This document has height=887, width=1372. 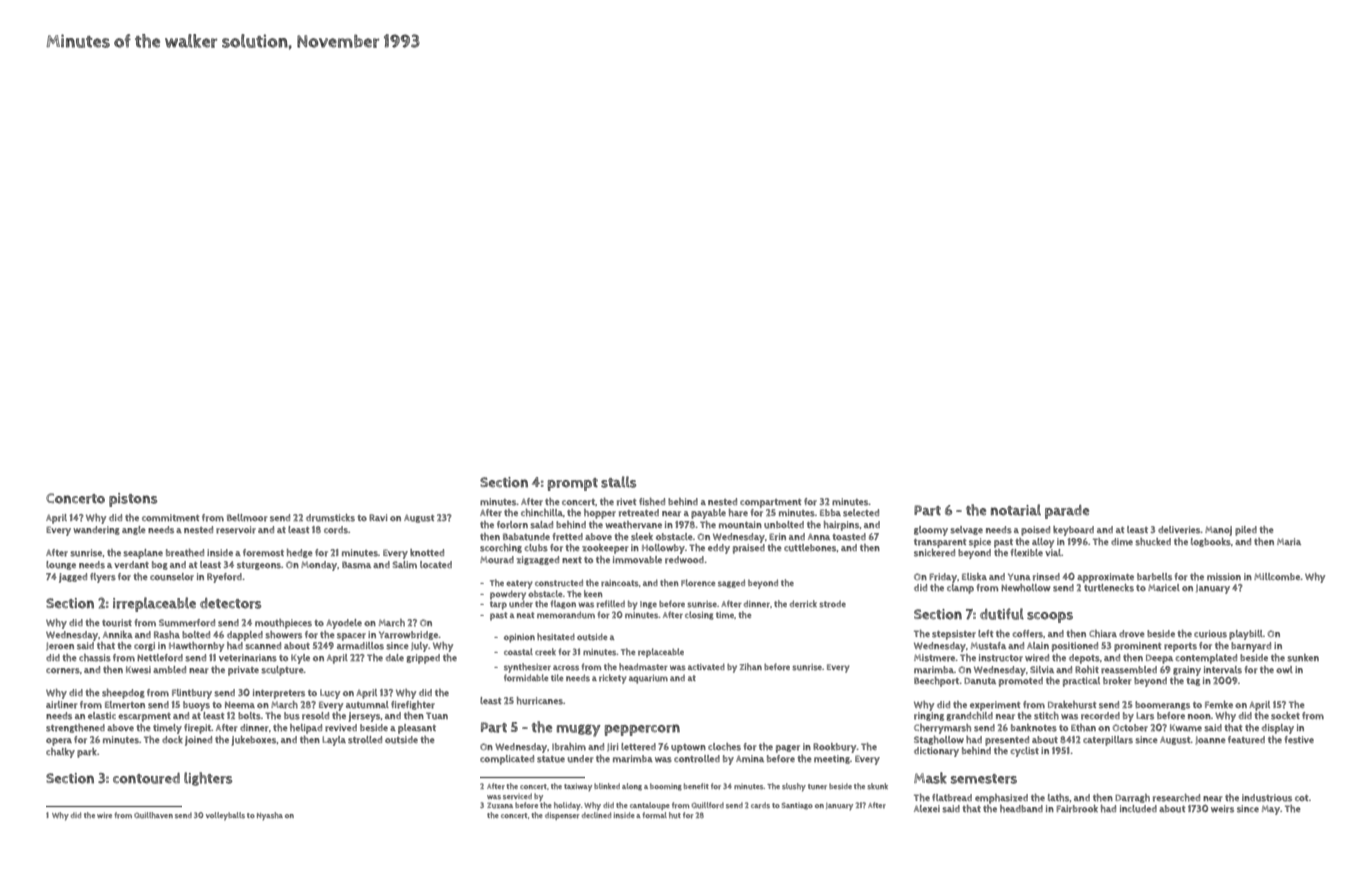 What do you see at coordinates (562, 816) in the document?
I see `dispenser` at bounding box center [562, 816].
